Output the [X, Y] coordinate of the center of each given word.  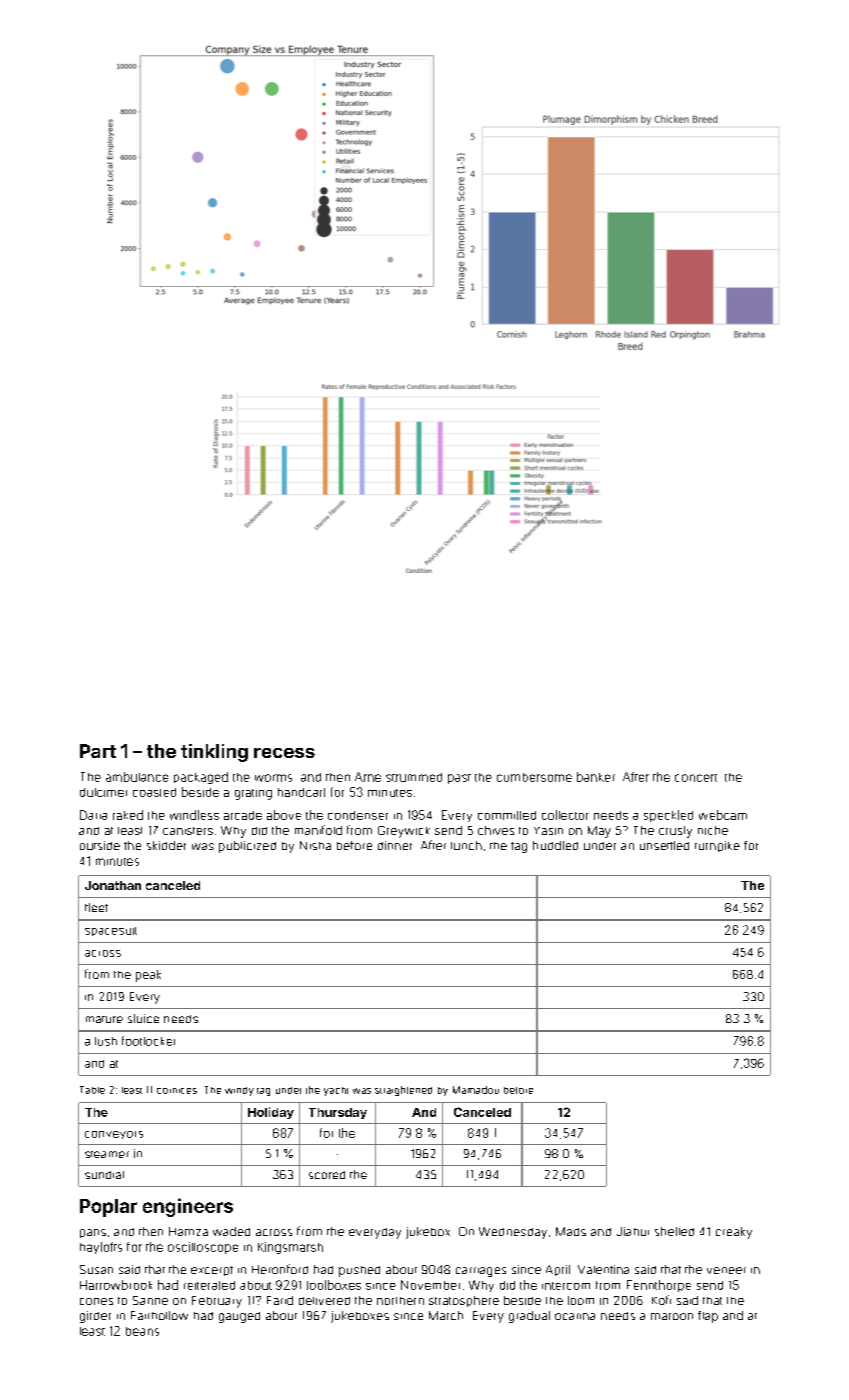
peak [148, 976]
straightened [403, 1091]
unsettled [664, 845]
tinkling [214, 753]
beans [142, 1331]
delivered [324, 1301]
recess [284, 753]
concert [696, 778]
